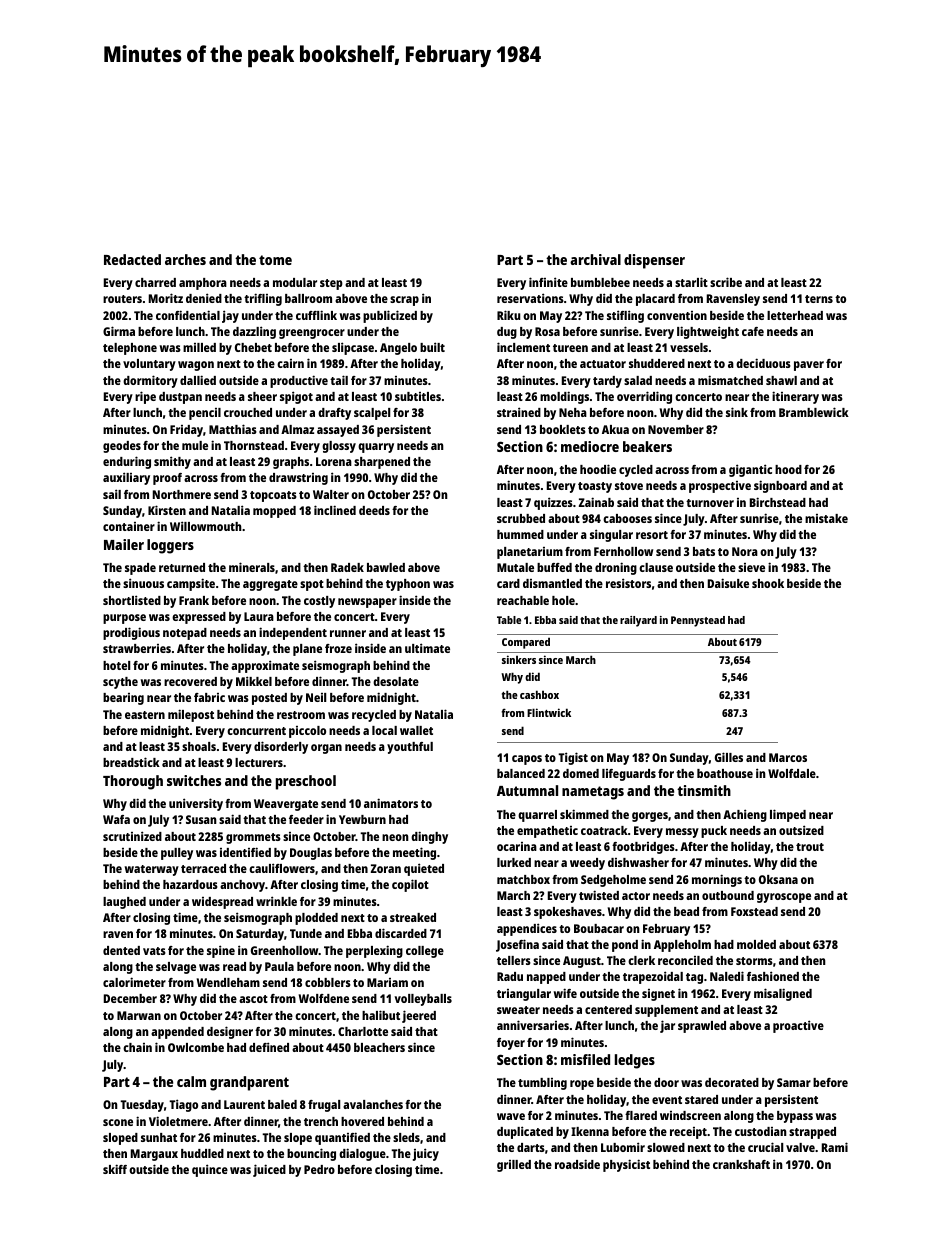 Image resolution: width=952 pixels, height=1233 pixels. What do you see at coordinates (521, 518) in the screenshot?
I see `scrubbed` at bounding box center [521, 518].
